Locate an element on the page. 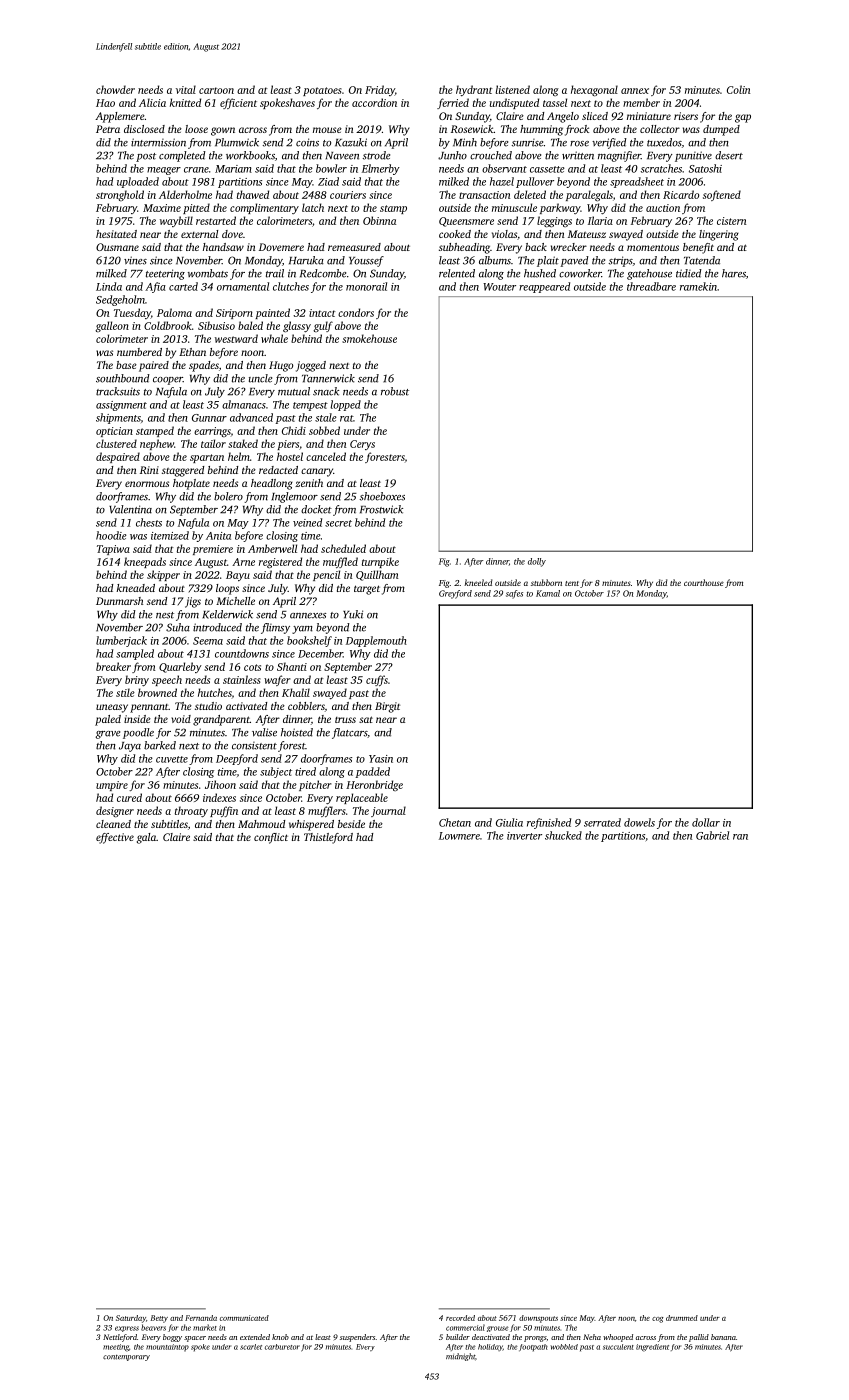 The height and width of the document is (1400, 849). member is located at coordinates (641, 102).
